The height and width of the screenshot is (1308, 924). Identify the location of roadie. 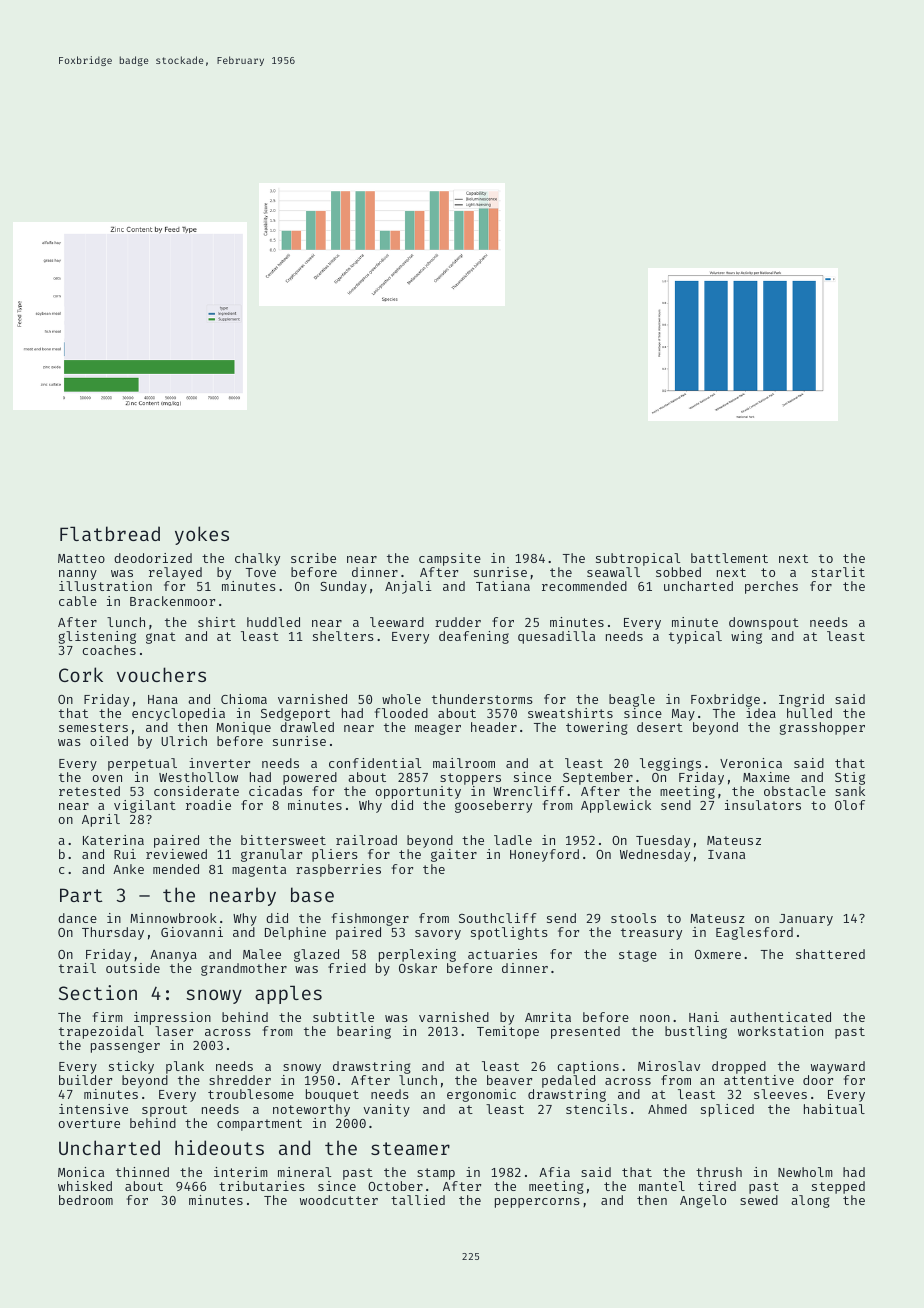
(208, 805).
